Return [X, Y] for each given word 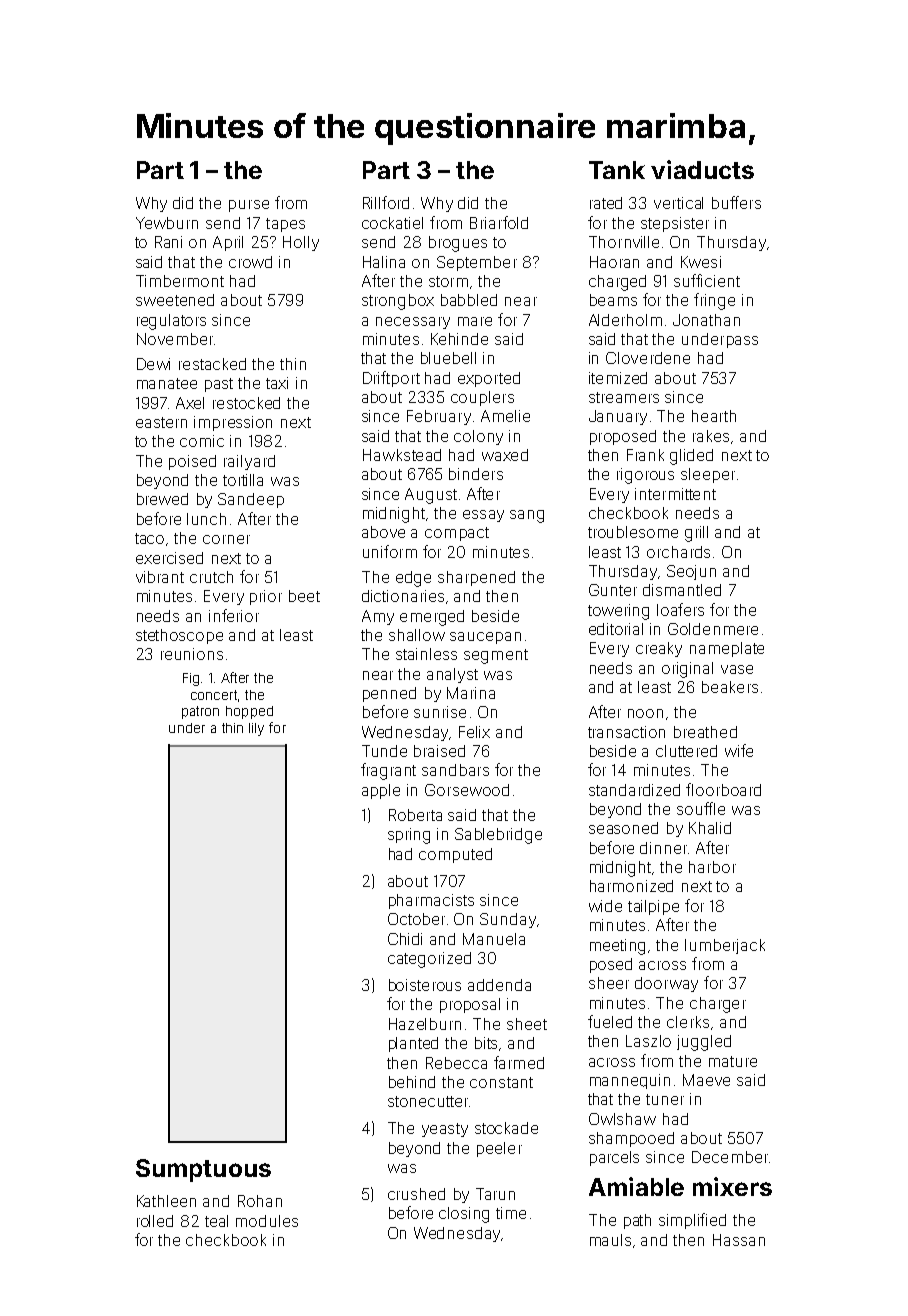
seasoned [623, 828]
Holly [301, 243]
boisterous [425, 985]
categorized [429, 960]
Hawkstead [402, 455]
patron [200, 712]
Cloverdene [648, 358]
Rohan [260, 1201]
